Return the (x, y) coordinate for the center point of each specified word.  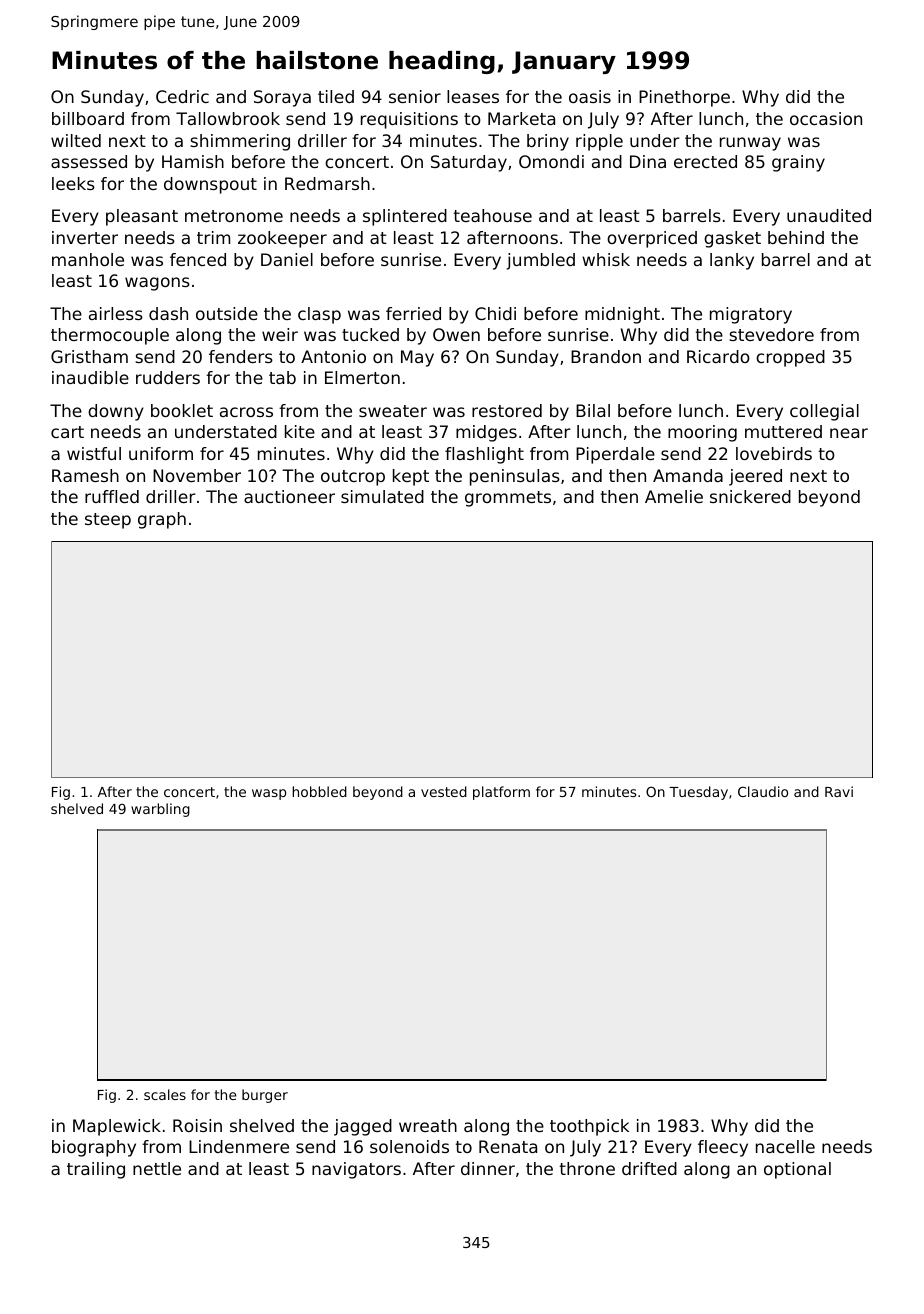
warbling (160, 810)
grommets (508, 499)
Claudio (763, 791)
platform (501, 793)
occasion (826, 118)
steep (108, 521)
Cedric (182, 96)
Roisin (197, 1125)
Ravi (839, 791)
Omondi (551, 161)
